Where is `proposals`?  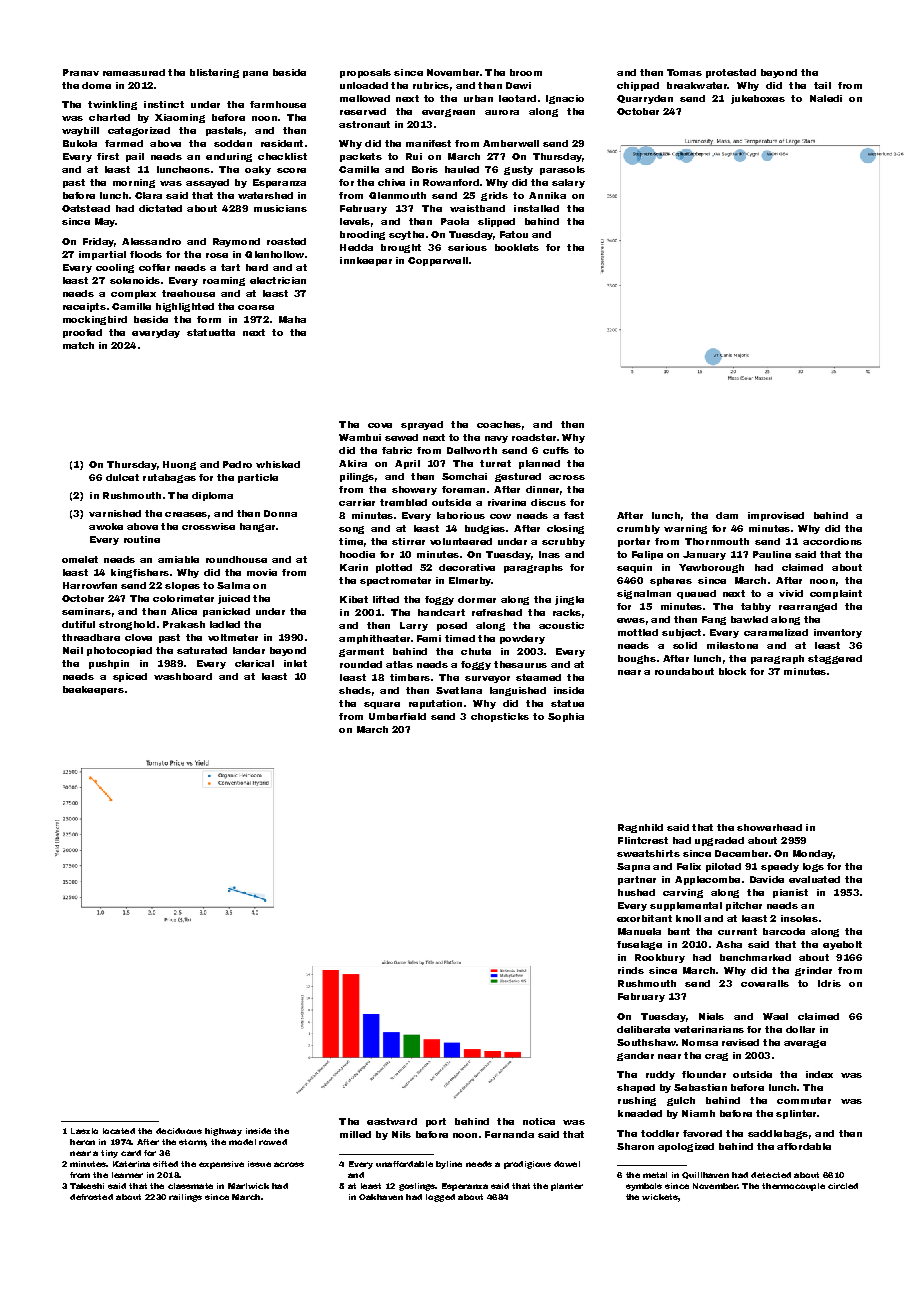
proposals is located at coordinates (365, 73).
